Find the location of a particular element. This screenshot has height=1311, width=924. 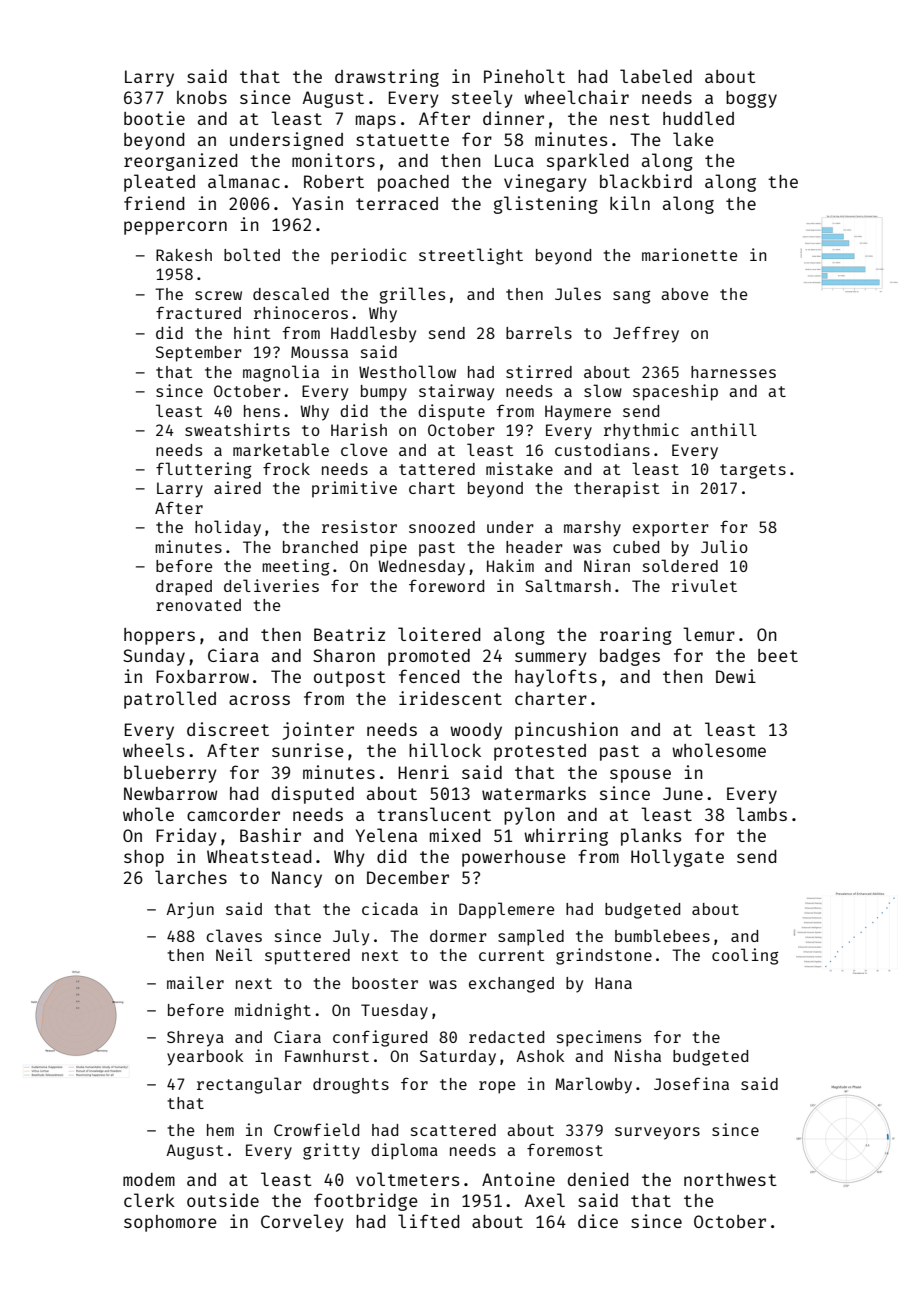

boggy is located at coordinates (751, 99).
